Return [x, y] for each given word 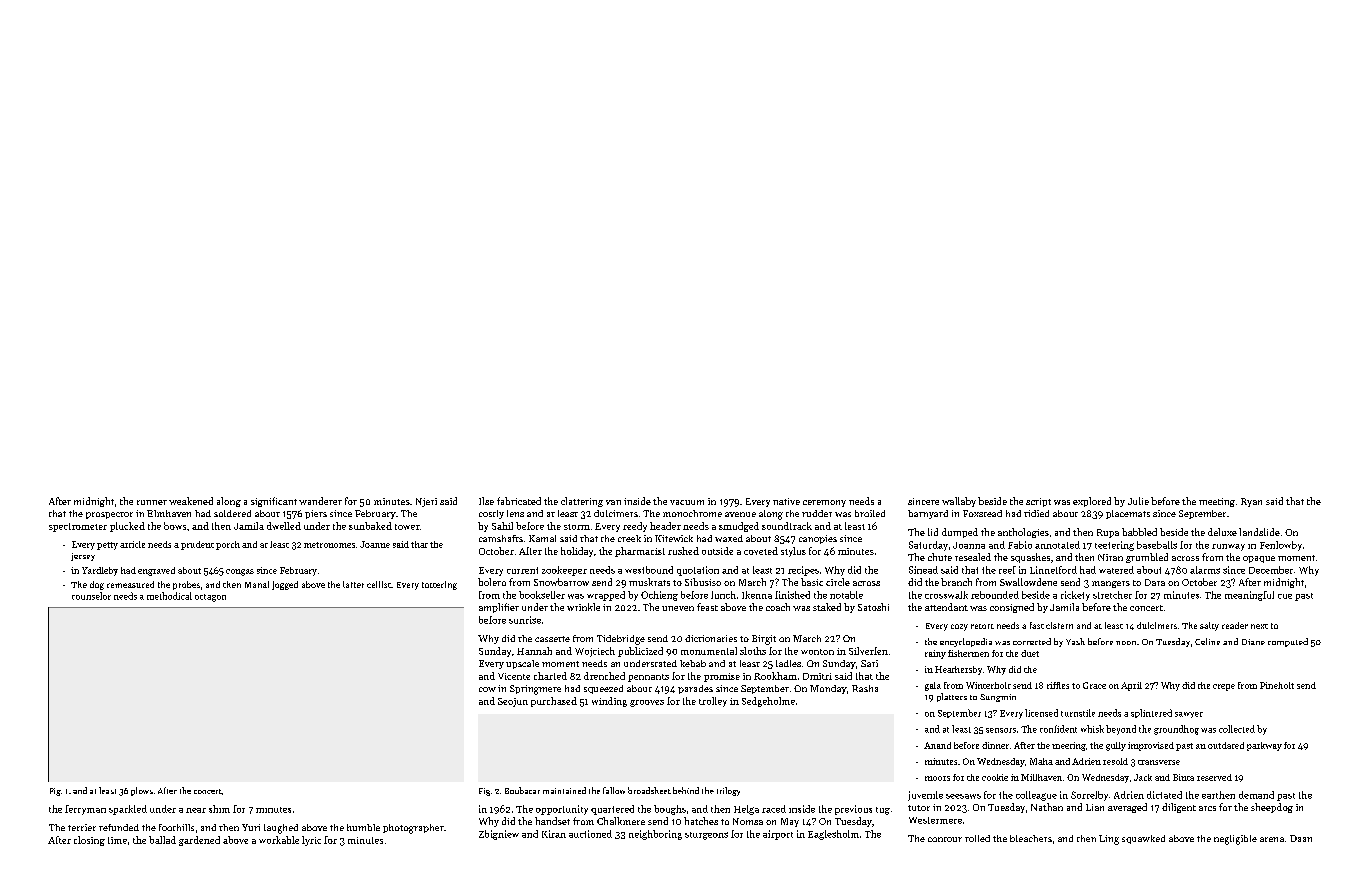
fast [1037, 625]
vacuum [687, 502]
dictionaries [711, 638]
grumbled [1147, 558]
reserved [1214, 777]
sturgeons [706, 836]
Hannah [534, 651]
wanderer [320, 501]
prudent [197, 545]
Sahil [502, 526]
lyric [311, 841]
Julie [1138, 501]
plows [142, 791]
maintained [564, 790]
